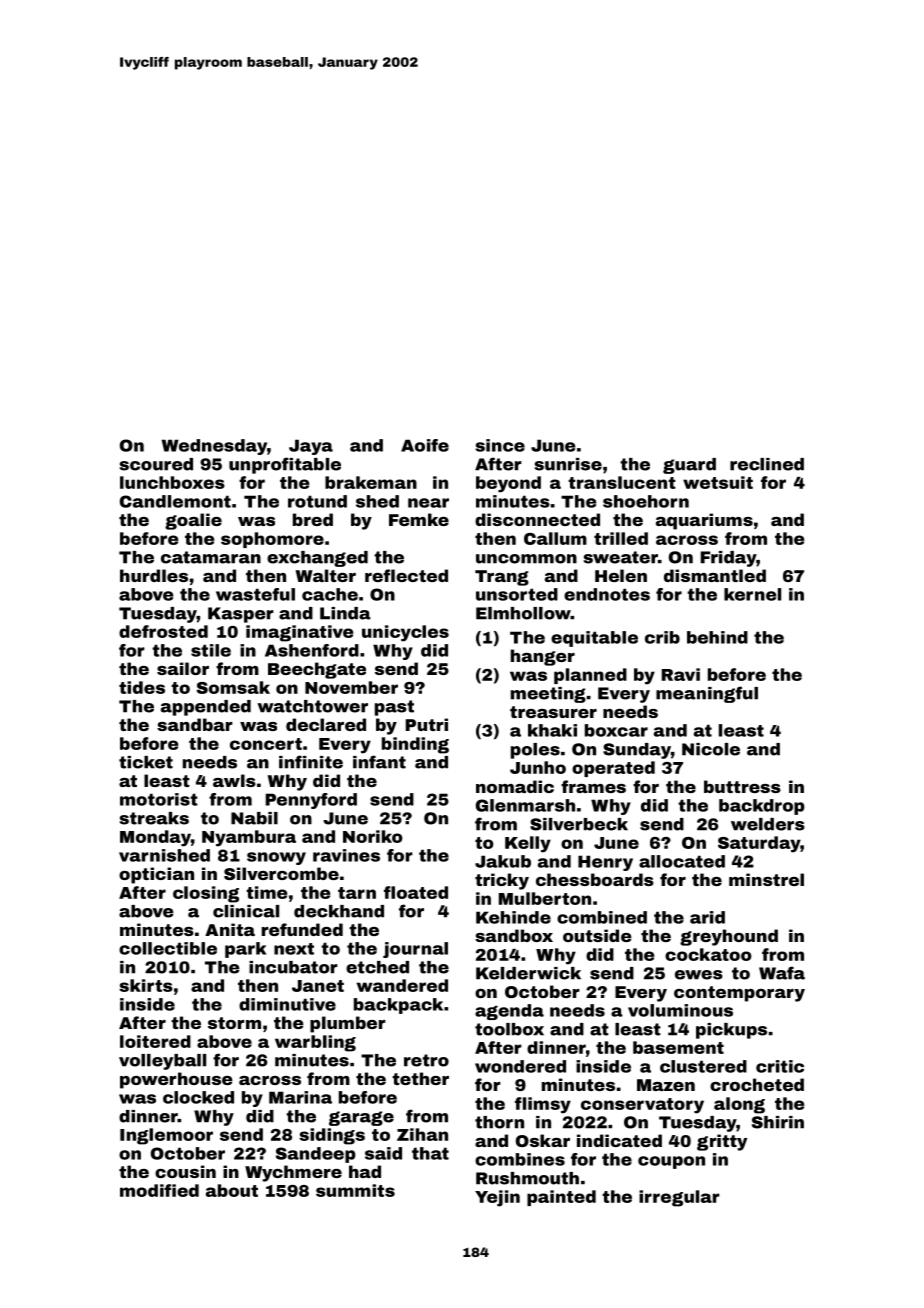 This document has width=924, height=1308. What do you see at coordinates (163, 631) in the document?
I see `defrosted` at bounding box center [163, 631].
